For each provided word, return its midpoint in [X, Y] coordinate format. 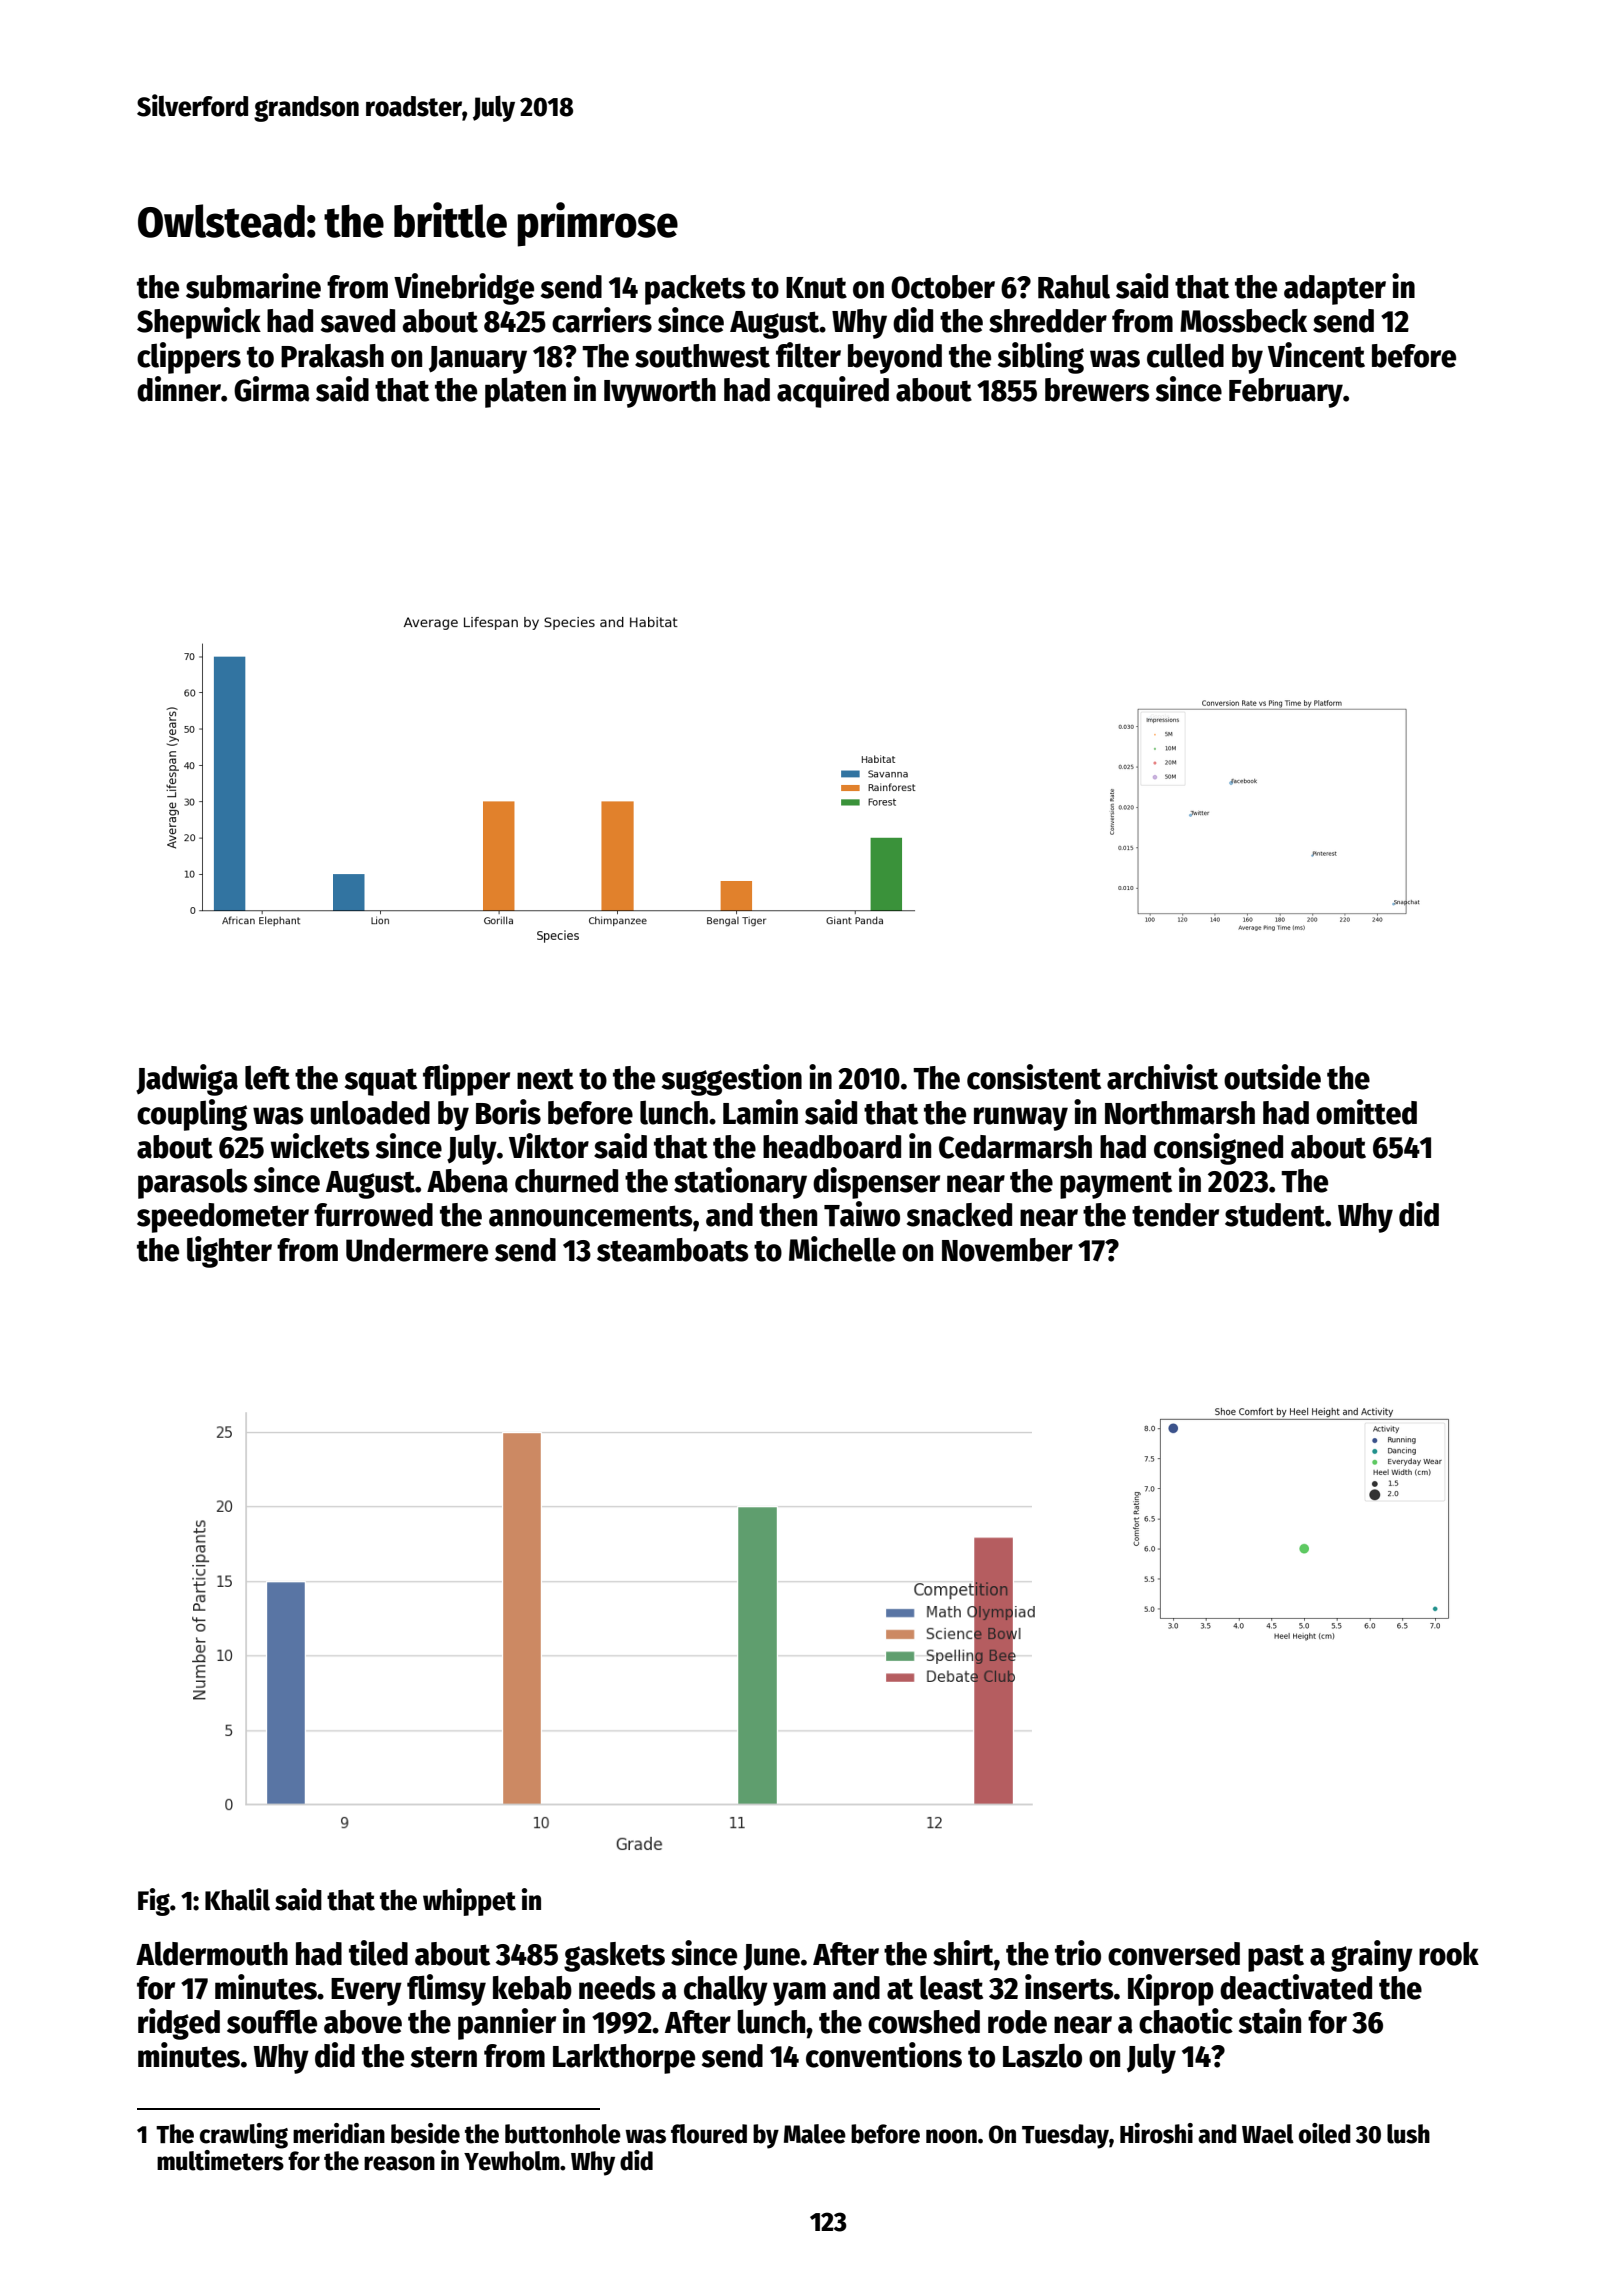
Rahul [1074, 287]
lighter [229, 1252]
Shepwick [199, 323]
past [1276, 1958]
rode [1017, 2022]
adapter [1335, 290]
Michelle [842, 1249]
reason [399, 2163]
